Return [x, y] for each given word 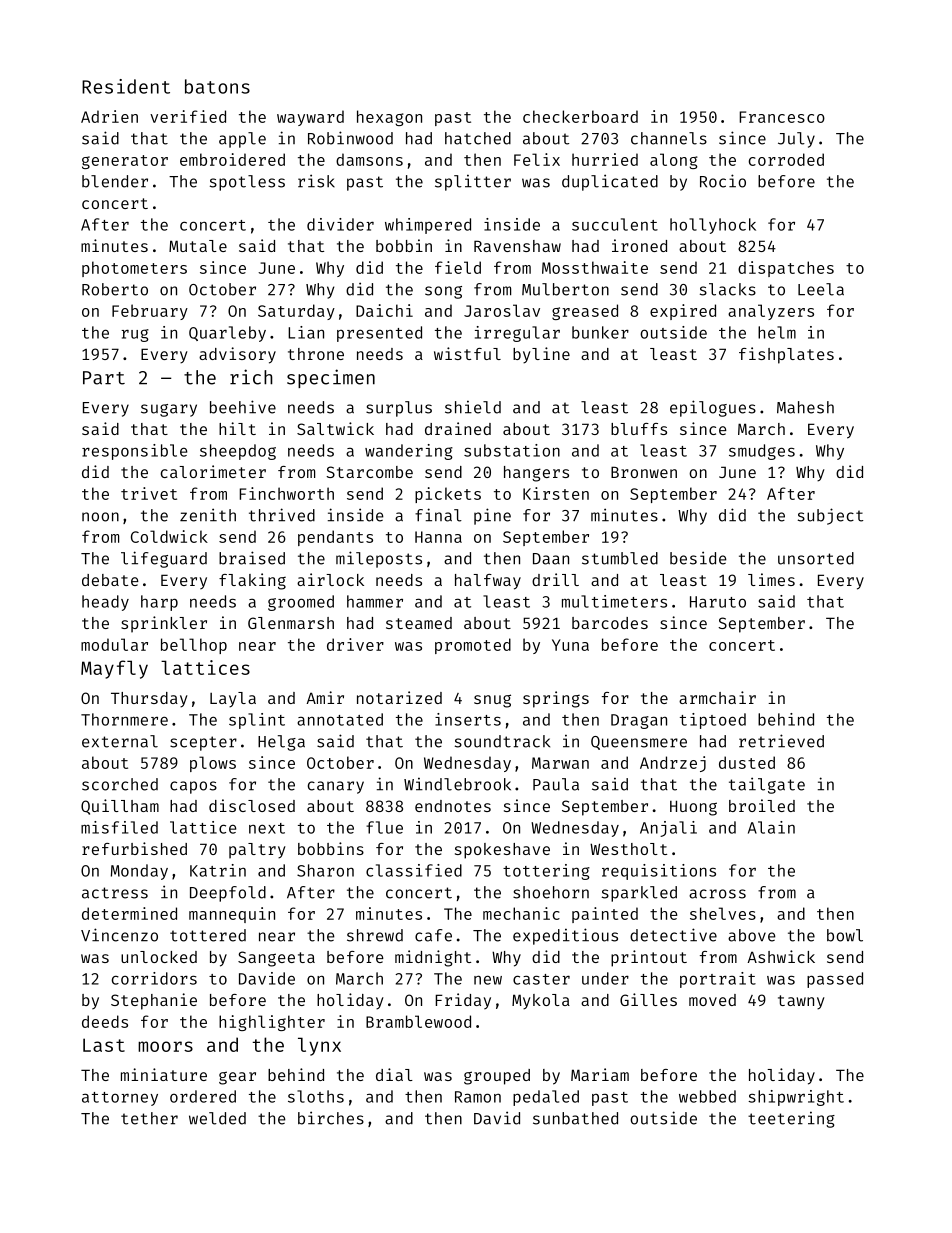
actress [115, 893]
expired [683, 312]
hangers [536, 474]
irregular [517, 334]
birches [331, 1118]
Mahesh [805, 407]
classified [414, 870]
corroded [786, 159]
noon [100, 517]
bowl [845, 935]
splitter [473, 182]
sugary [169, 410]
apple [242, 140]
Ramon [478, 1097]
